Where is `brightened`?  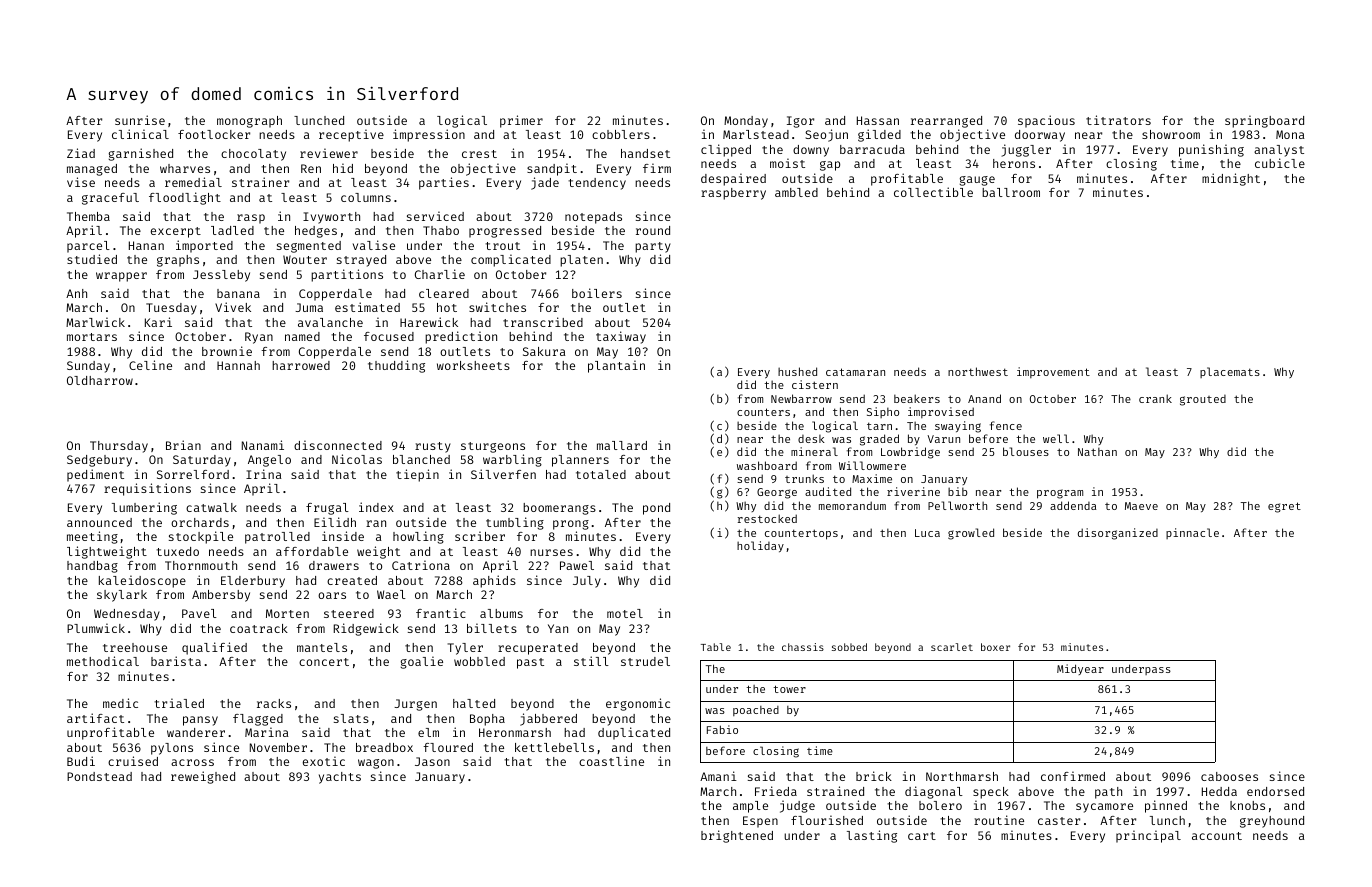
brightened is located at coordinates (737, 836).
